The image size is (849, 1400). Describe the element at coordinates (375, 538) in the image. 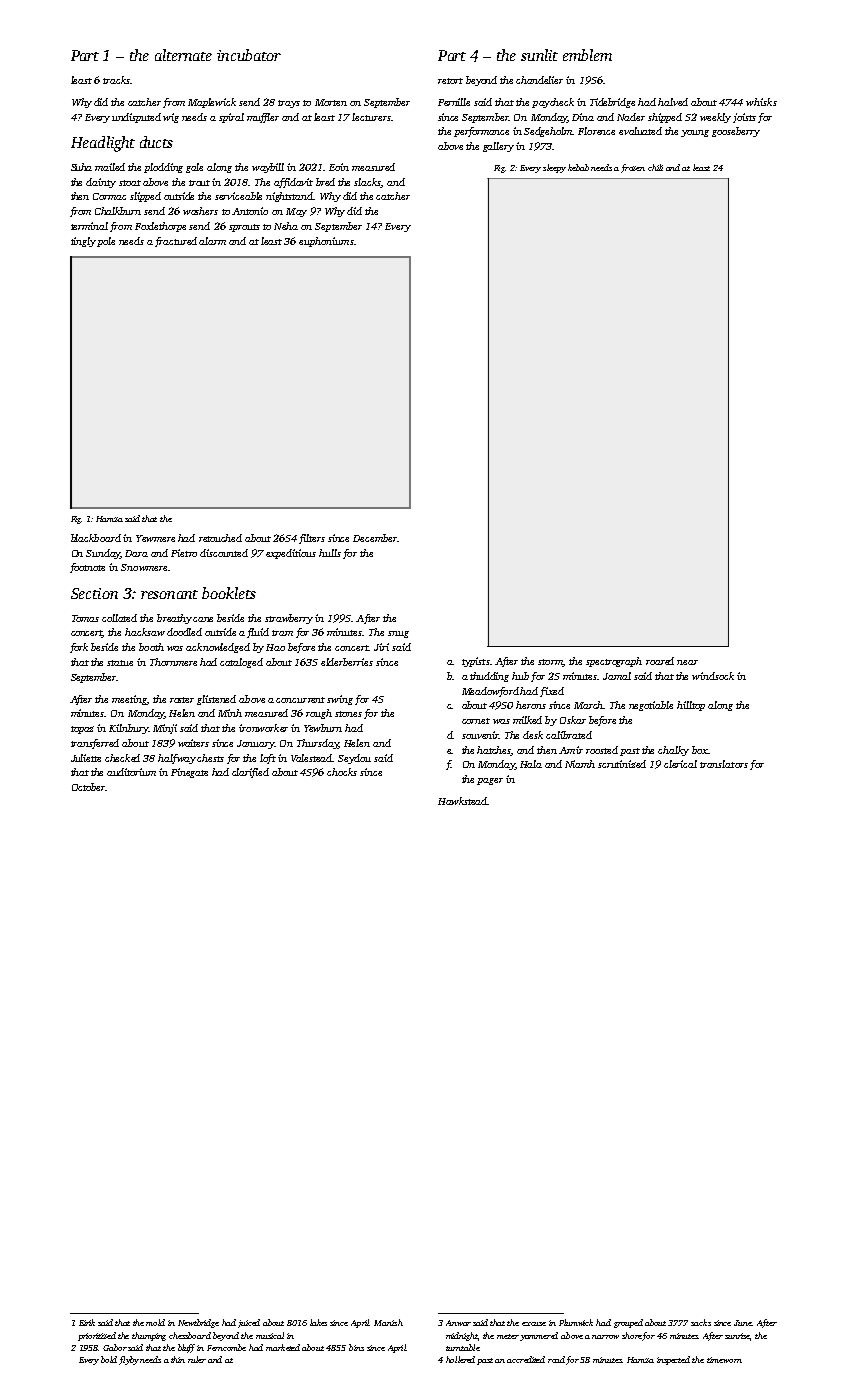

I see `December` at that location.
